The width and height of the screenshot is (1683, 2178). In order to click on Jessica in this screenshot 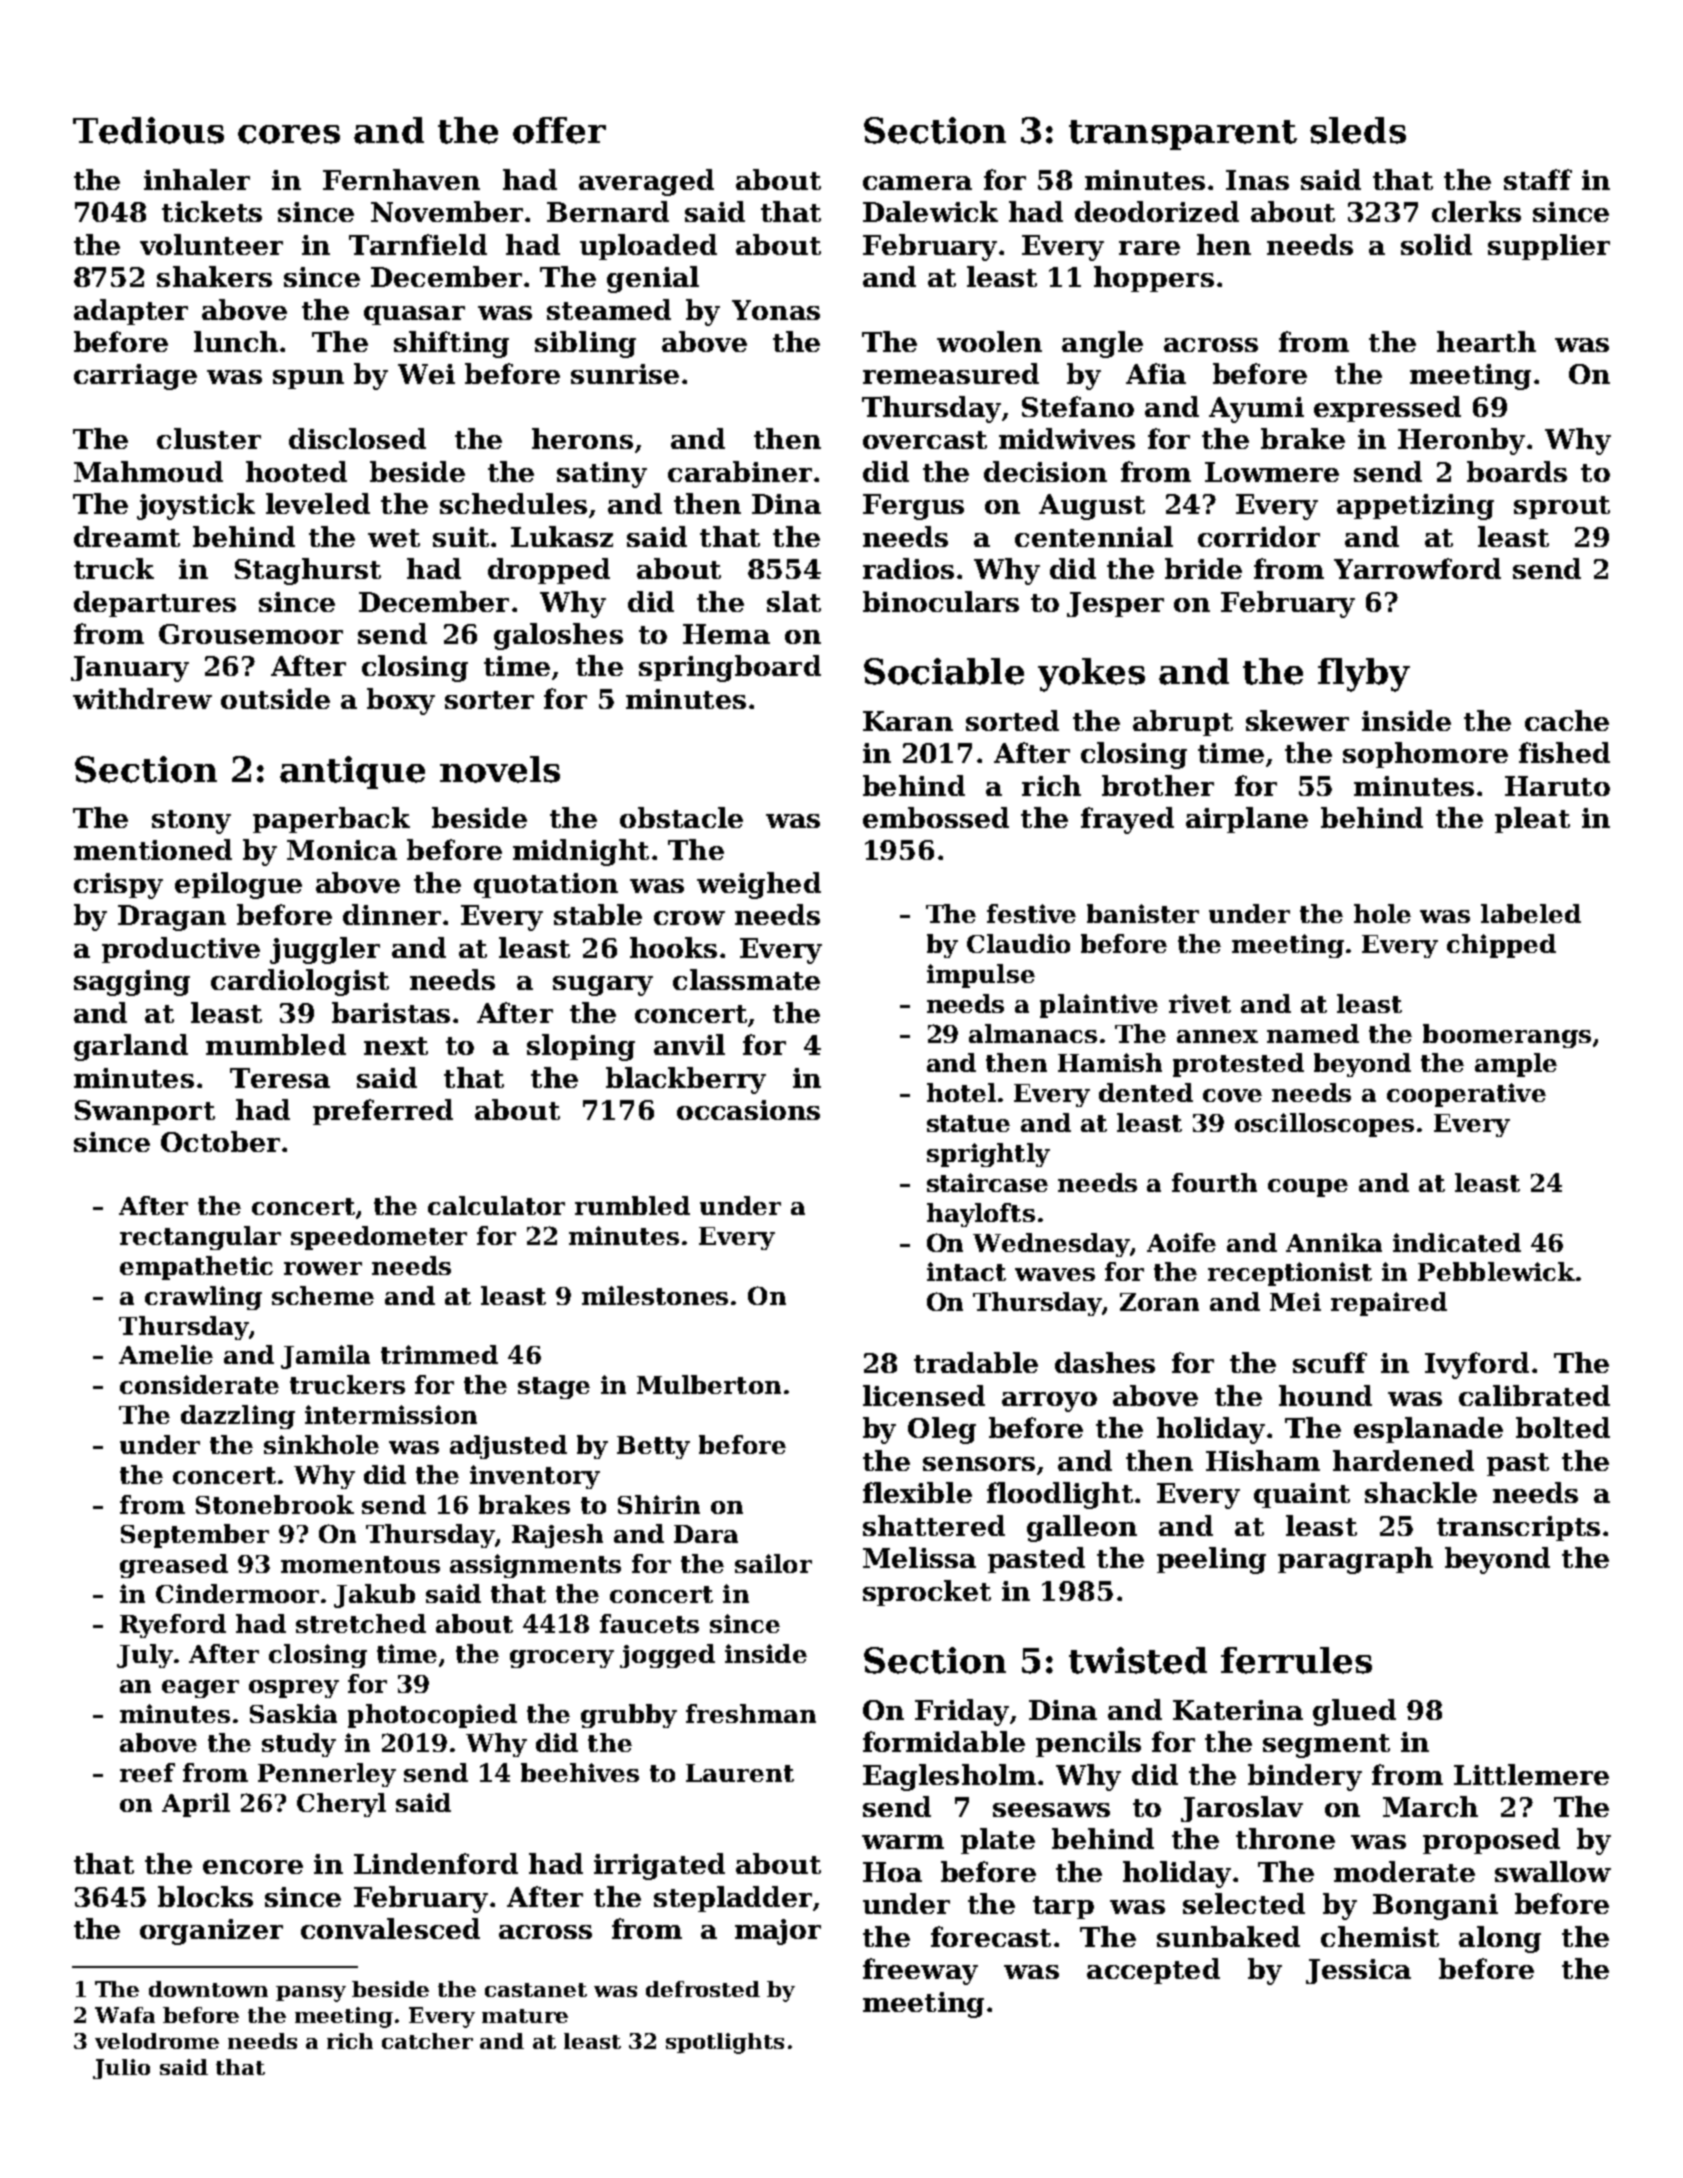, I will do `click(1358, 1971)`.
